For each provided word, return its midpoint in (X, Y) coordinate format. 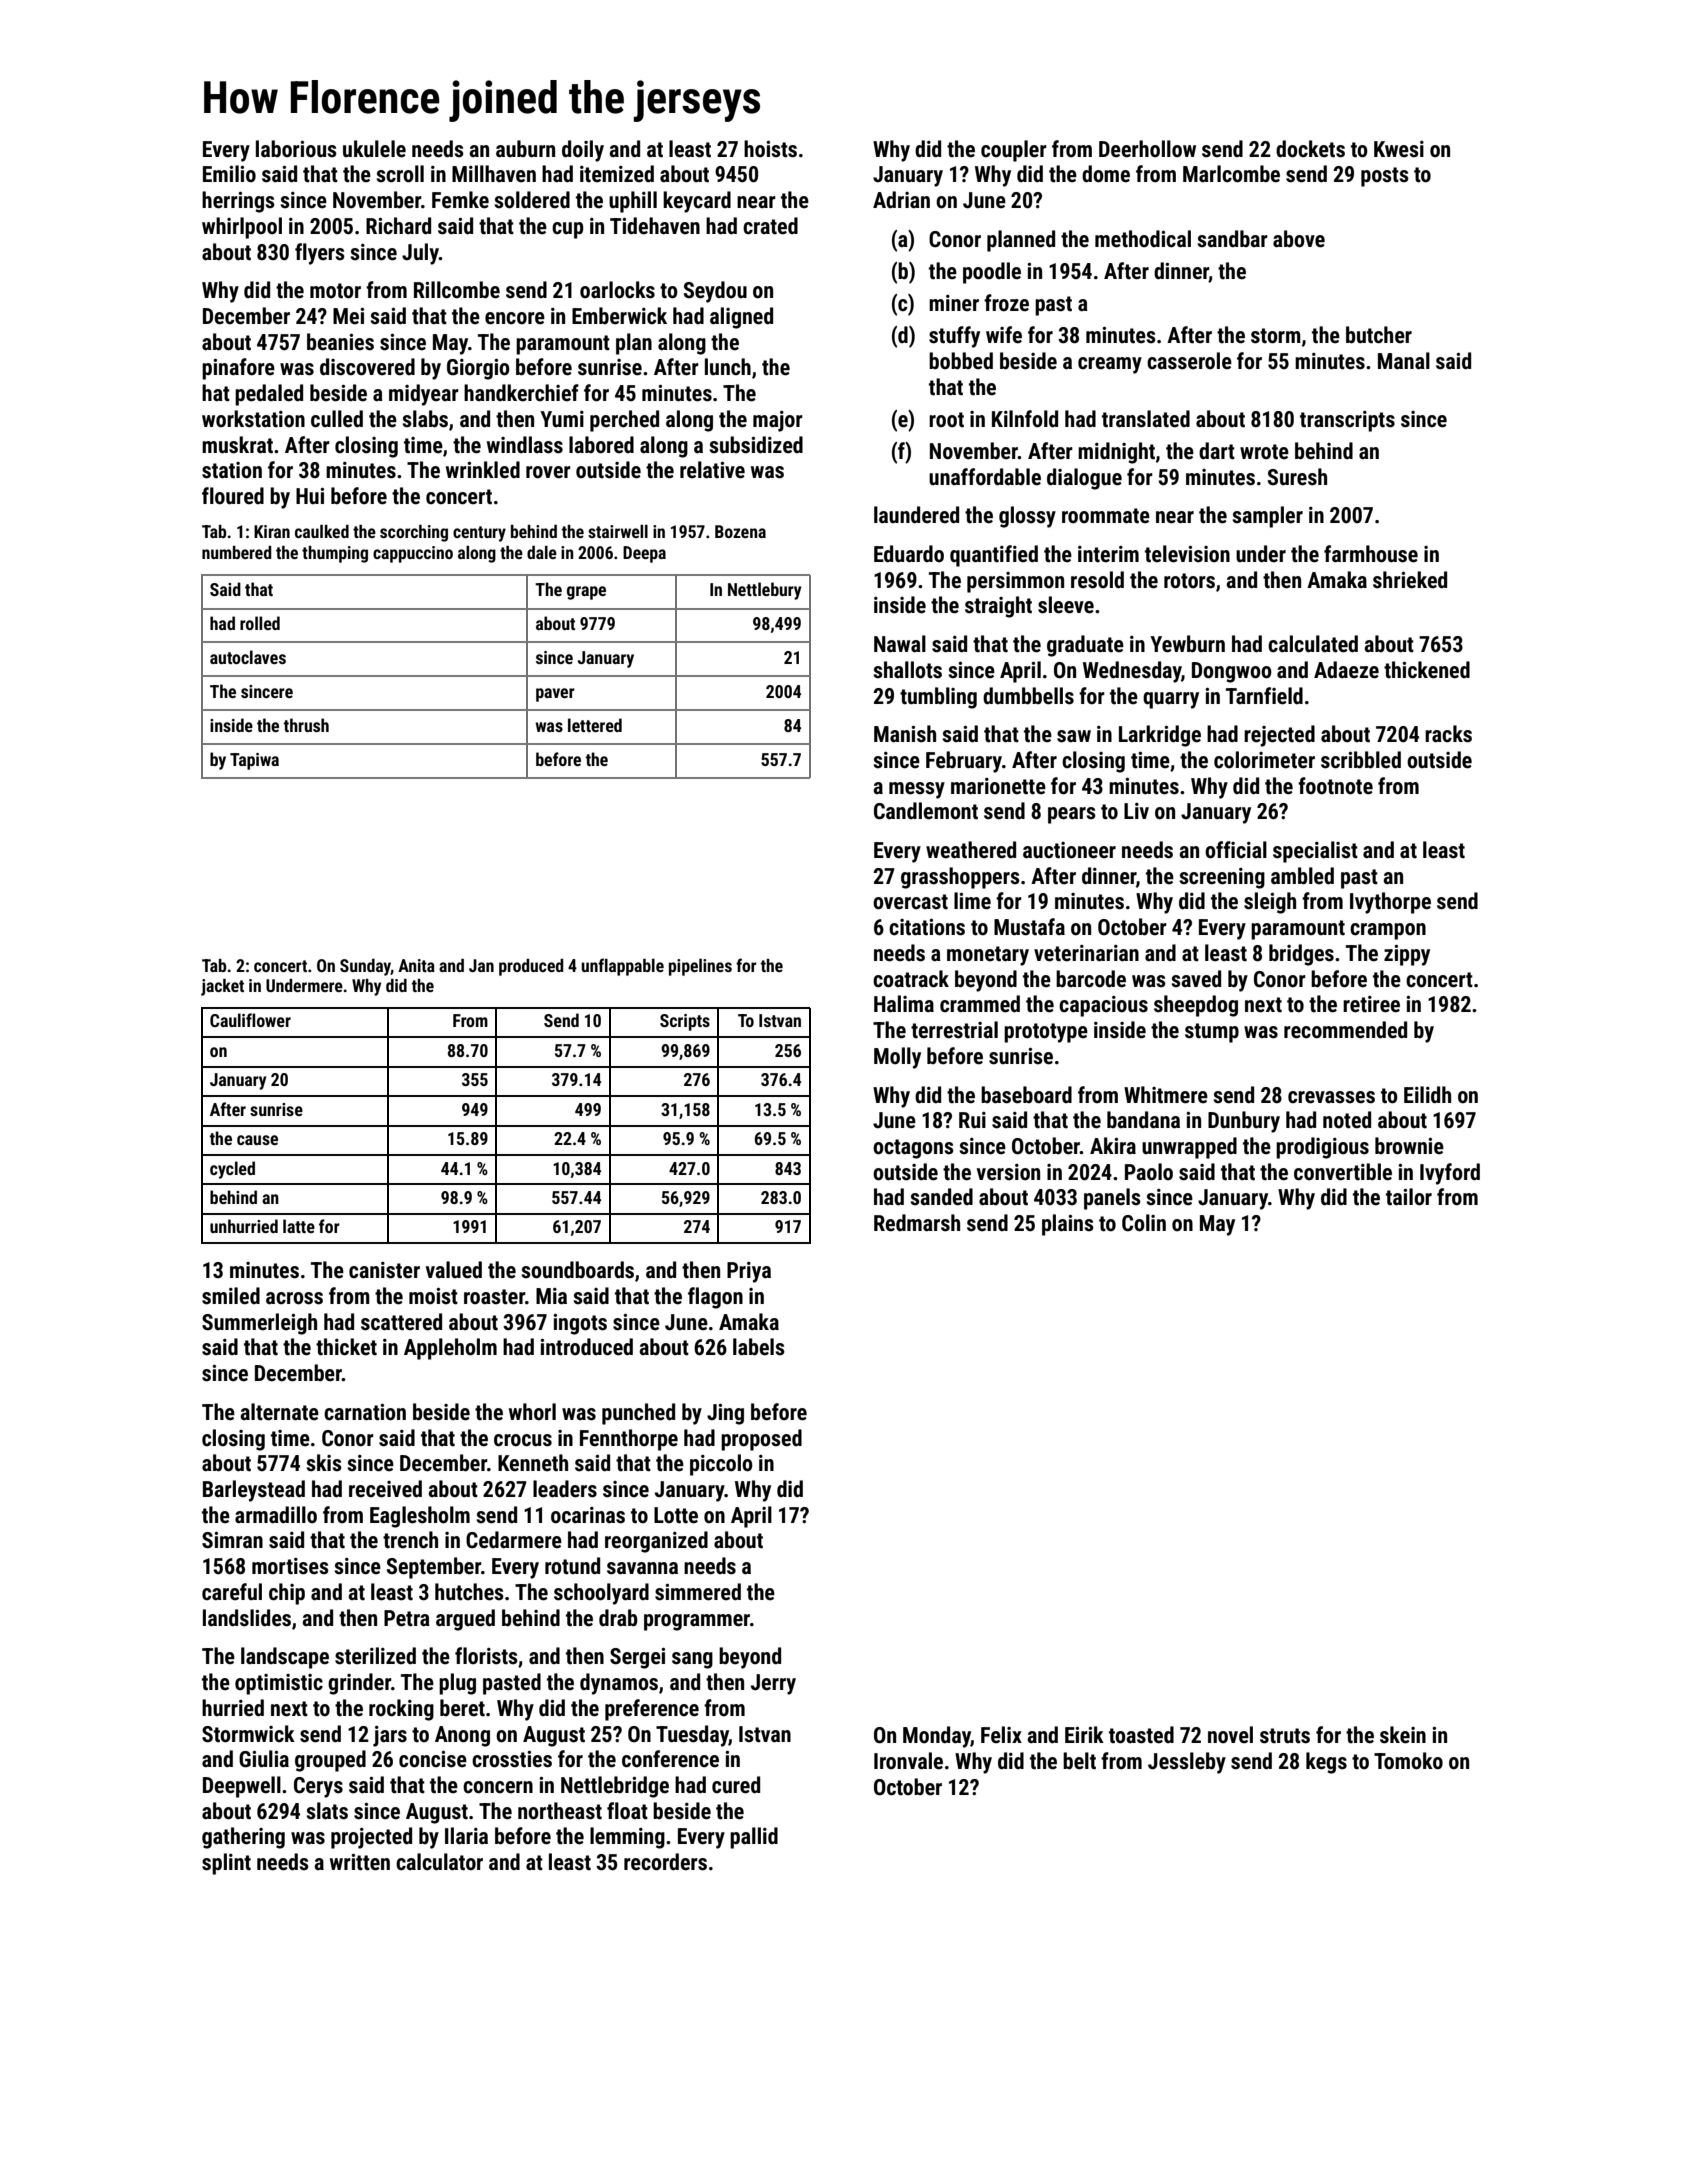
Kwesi (1399, 149)
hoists (770, 149)
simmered (698, 1592)
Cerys (318, 1787)
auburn (525, 149)
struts (1285, 1736)
